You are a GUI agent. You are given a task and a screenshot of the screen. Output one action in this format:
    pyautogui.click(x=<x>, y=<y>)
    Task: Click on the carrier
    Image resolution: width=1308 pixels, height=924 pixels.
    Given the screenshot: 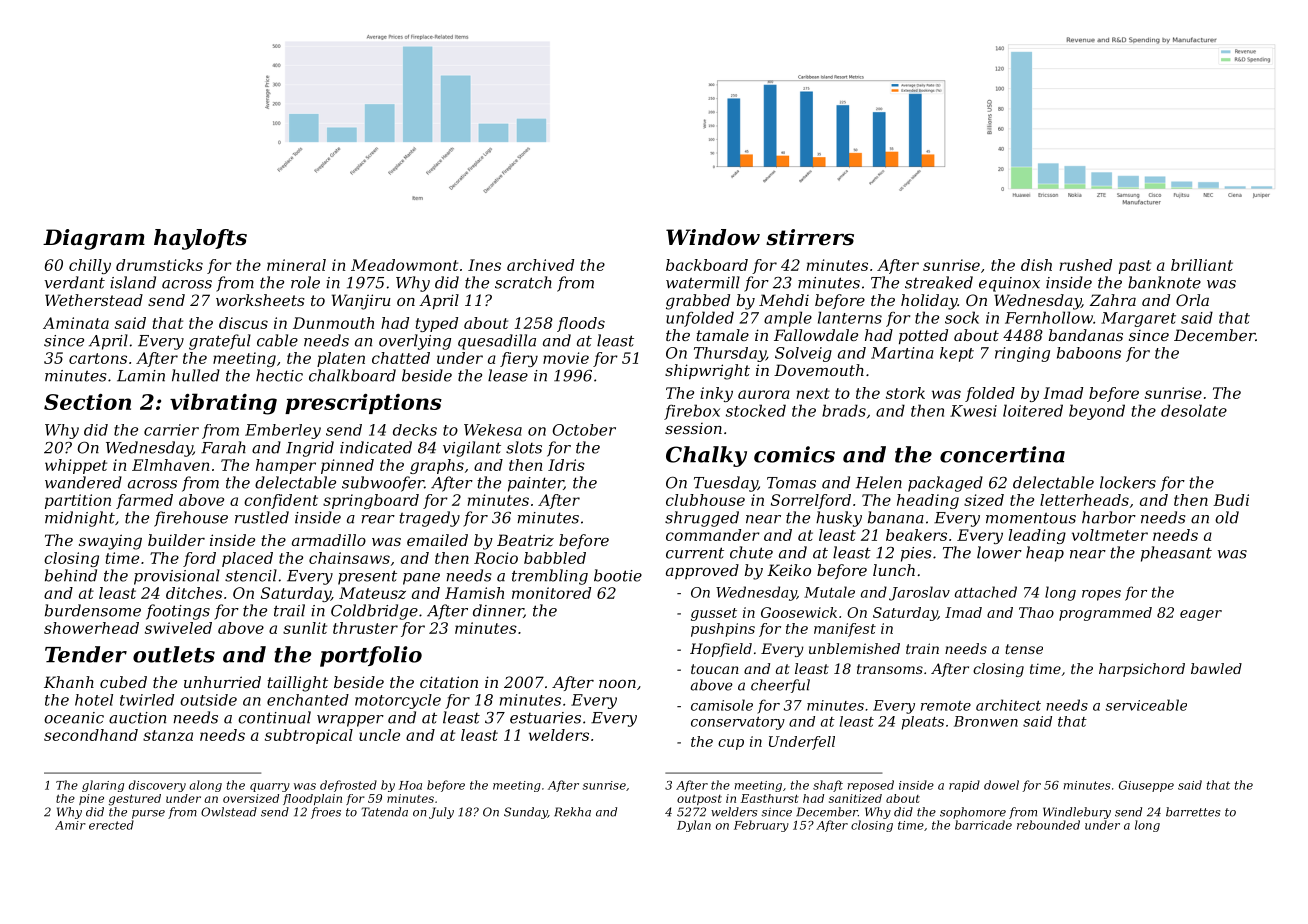 What is the action you would take?
    pyautogui.click(x=171, y=430)
